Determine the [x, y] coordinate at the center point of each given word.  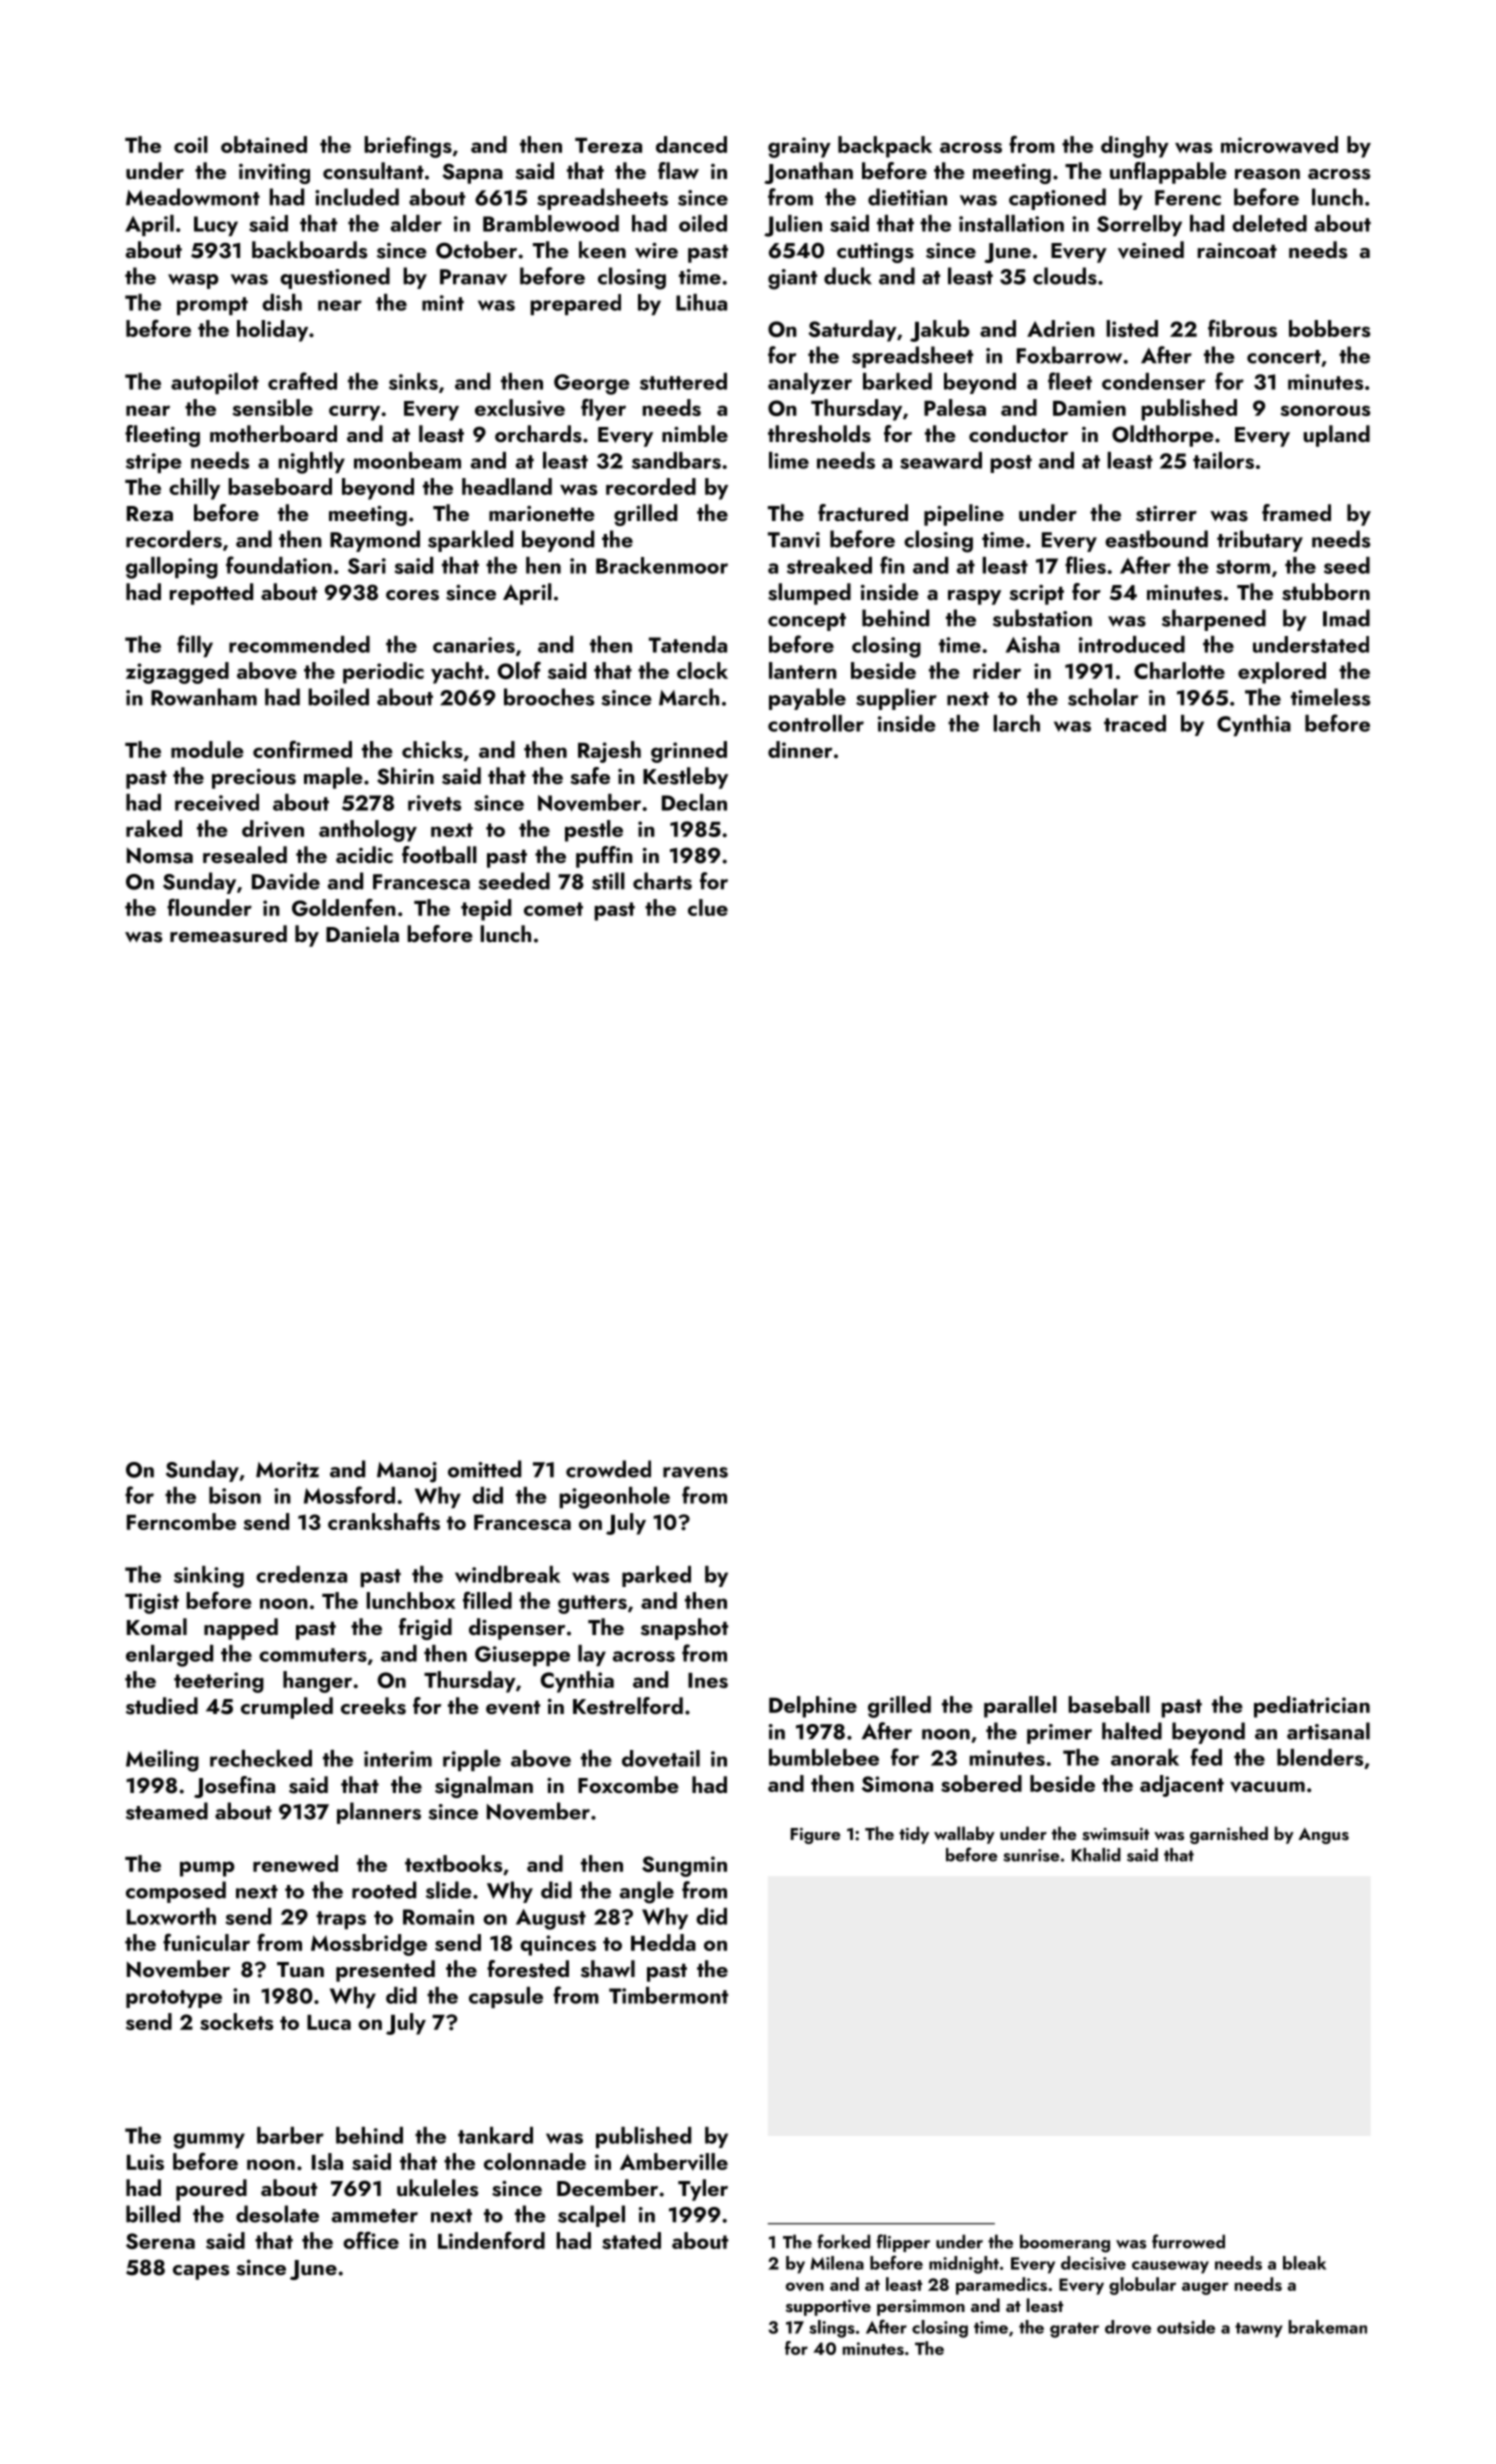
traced [1135, 723]
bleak [1304, 2263]
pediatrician [1312, 1707]
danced [691, 144]
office [371, 2240]
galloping [172, 568]
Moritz [287, 1470]
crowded [608, 1469]
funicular [206, 1942]
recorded [651, 486]
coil [191, 144]
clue [708, 907]
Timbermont [668, 1995]
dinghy [1135, 147]
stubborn [1326, 592]
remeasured [228, 934]
